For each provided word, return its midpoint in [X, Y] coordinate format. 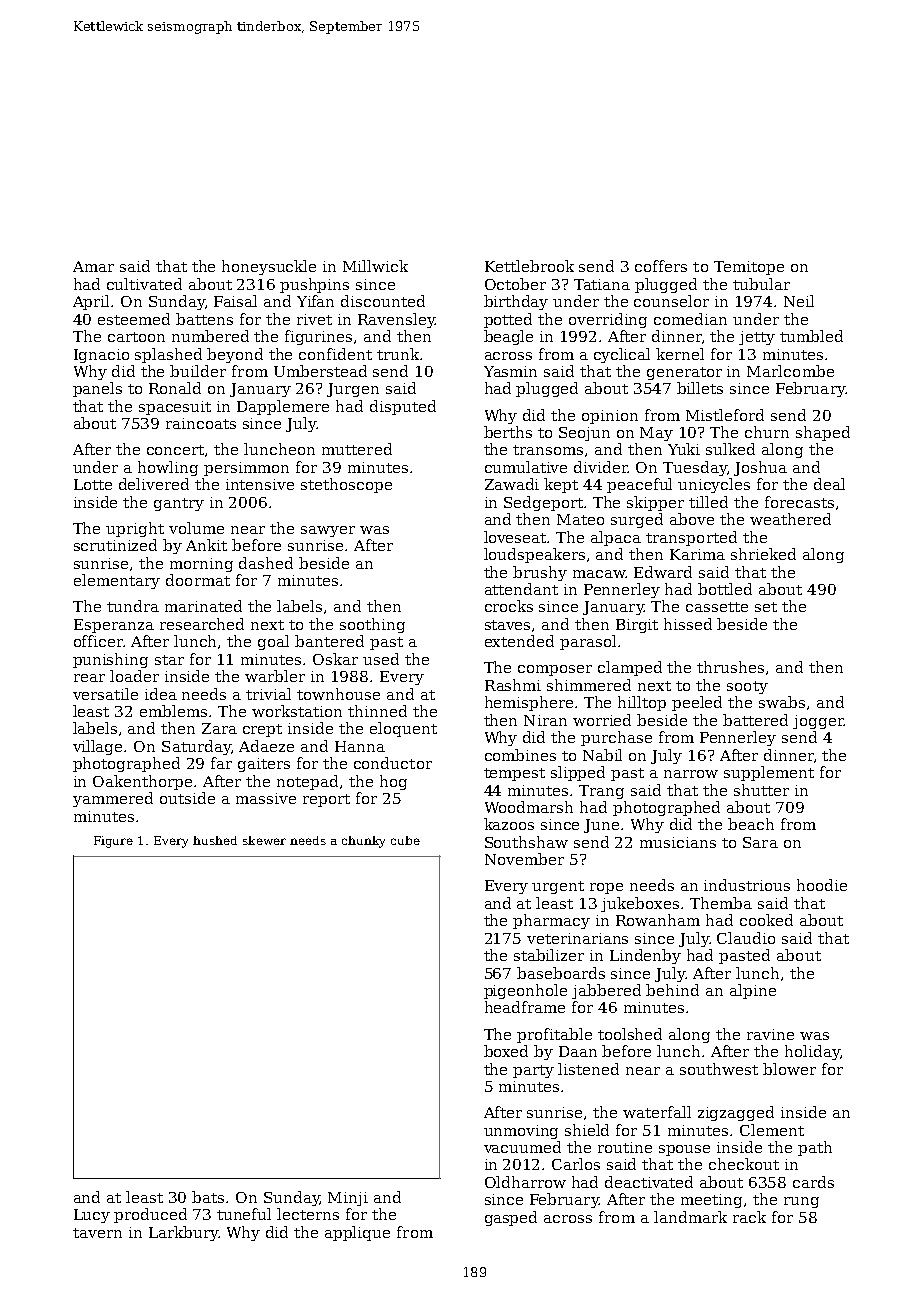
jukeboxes [640, 904]
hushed [215, 840]
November [524, 859]
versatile [105, 694]
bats [208, 1197]
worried [602, 720]
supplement [769, 773]
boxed [506, 1051]
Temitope [749, 268]
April [92, 302]
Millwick [375, 266]
